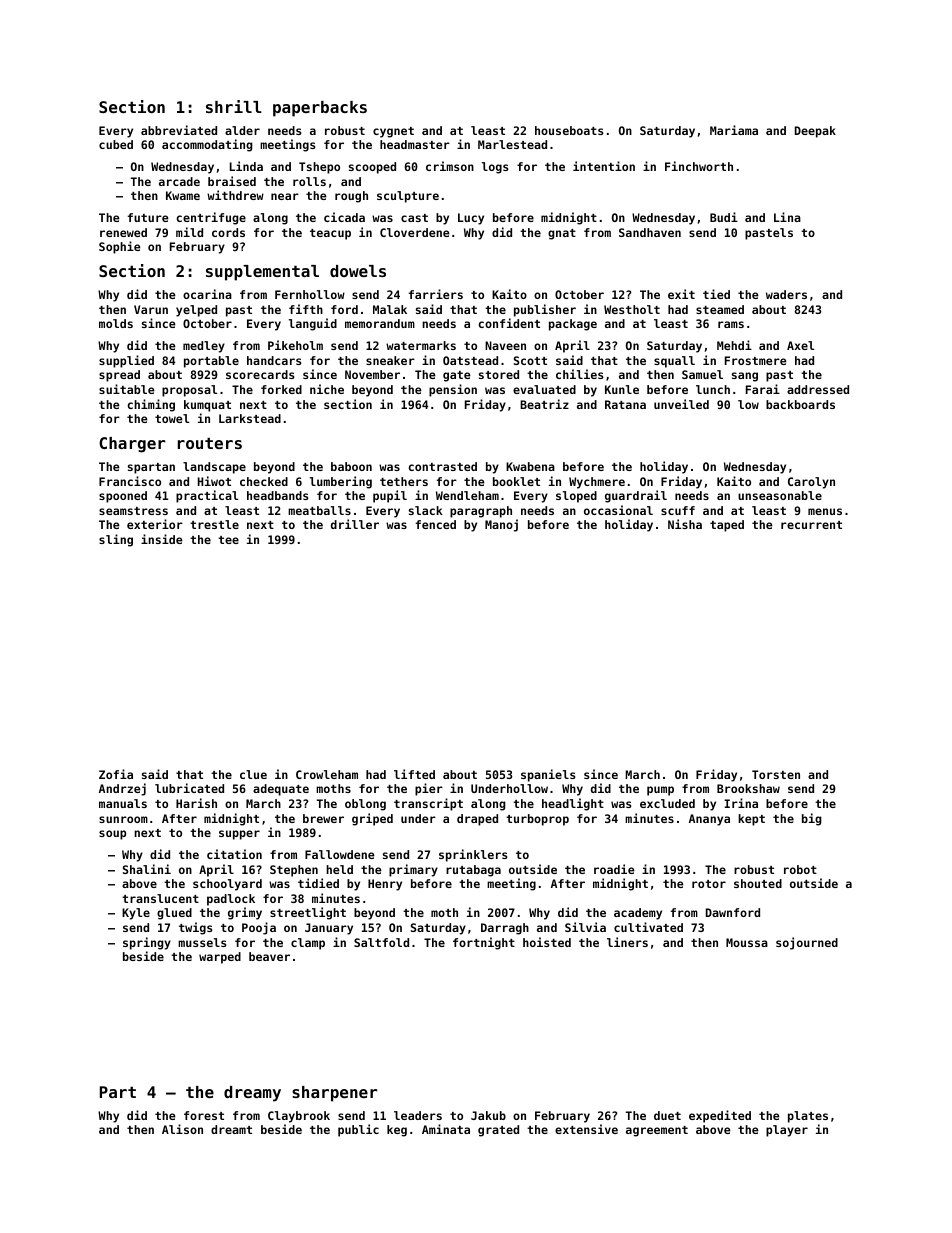 This image has height=1233, width=952. I want to click on Zofia, so click(116, 774).
